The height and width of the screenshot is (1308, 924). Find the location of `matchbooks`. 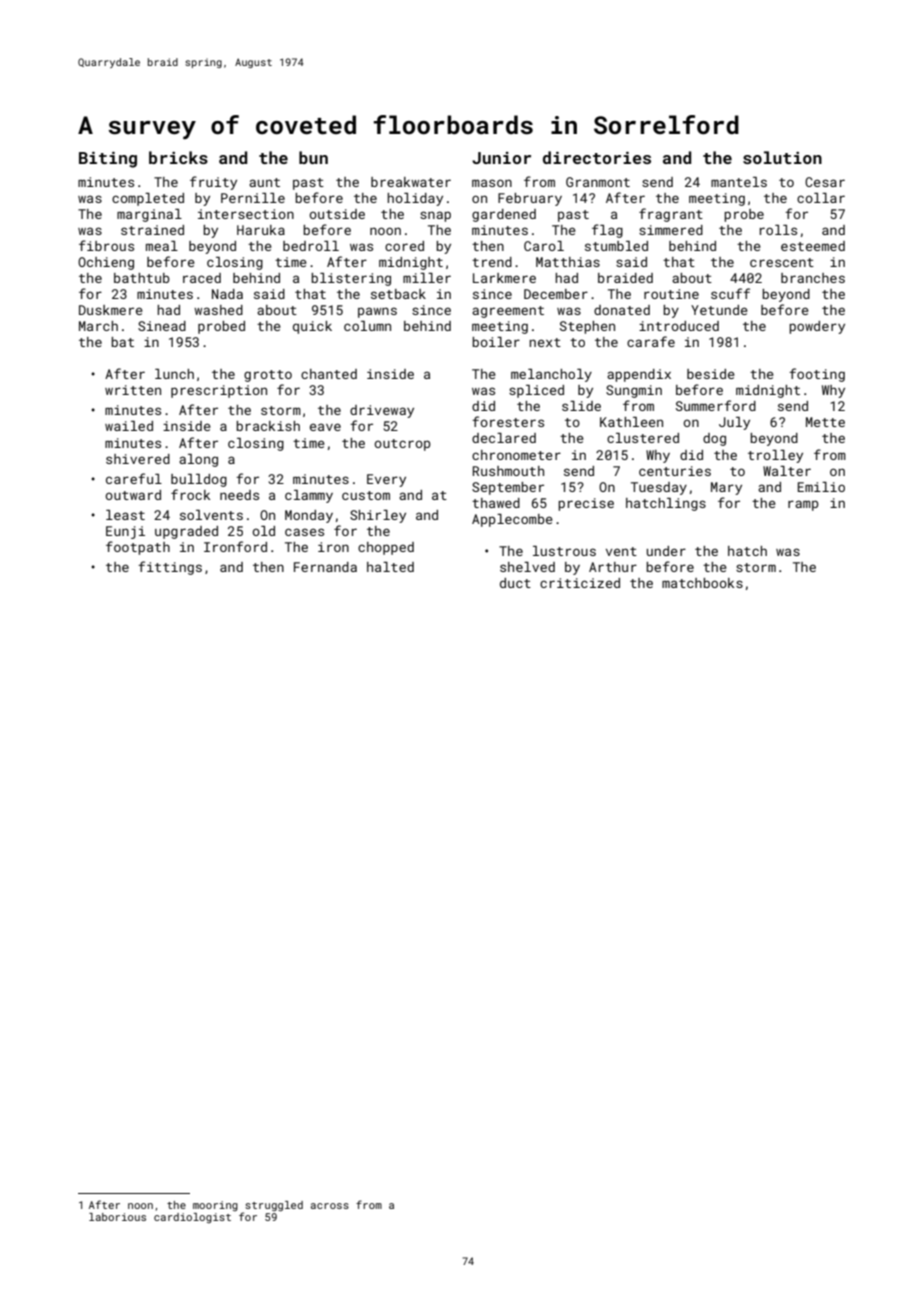

matchbooks is located at coordinates (702, 583).
